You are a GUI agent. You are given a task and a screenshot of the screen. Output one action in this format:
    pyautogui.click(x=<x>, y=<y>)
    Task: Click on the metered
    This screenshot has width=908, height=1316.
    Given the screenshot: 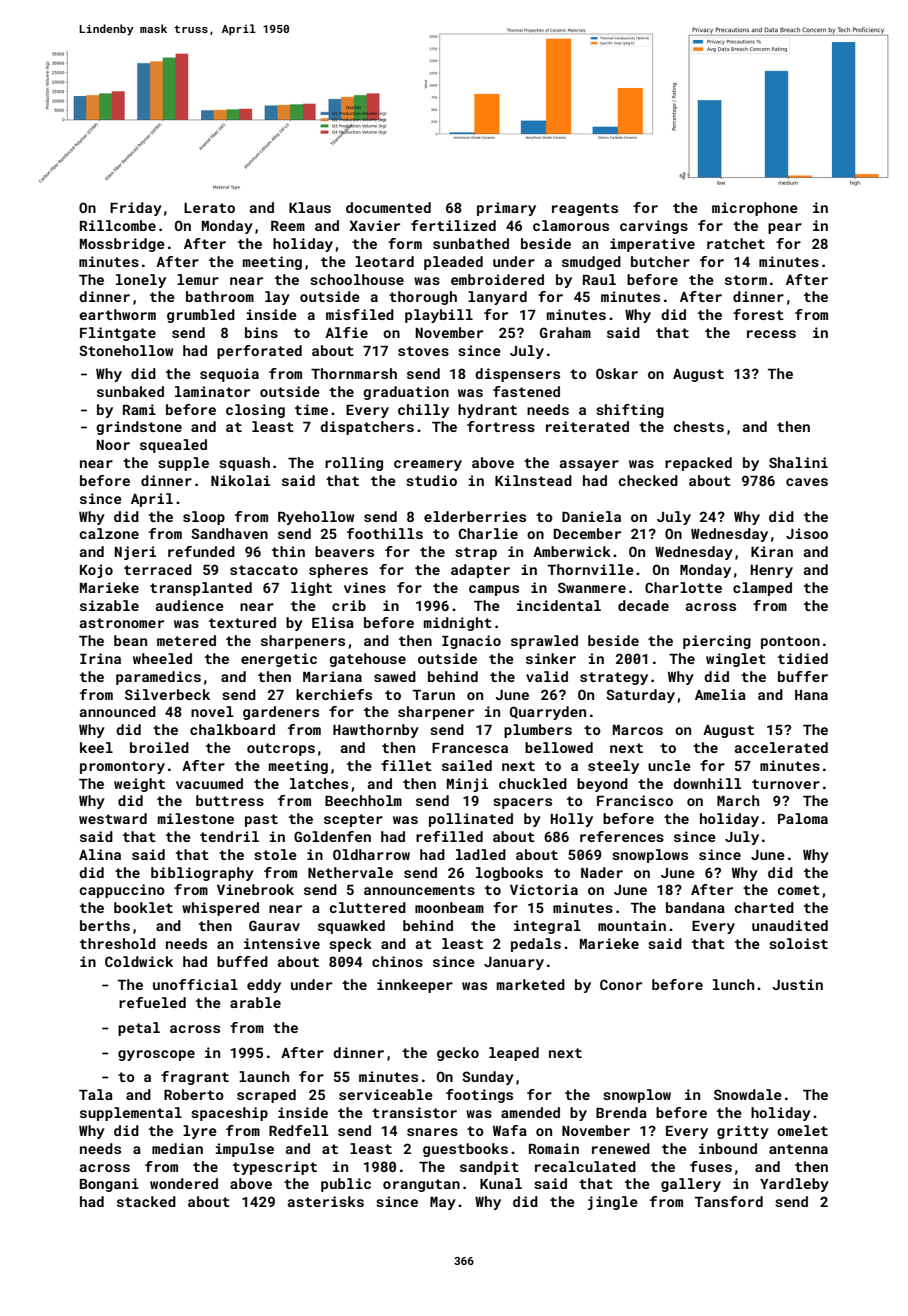 What is the action you would take?
    pyautogui.click(x=186, y=640)
